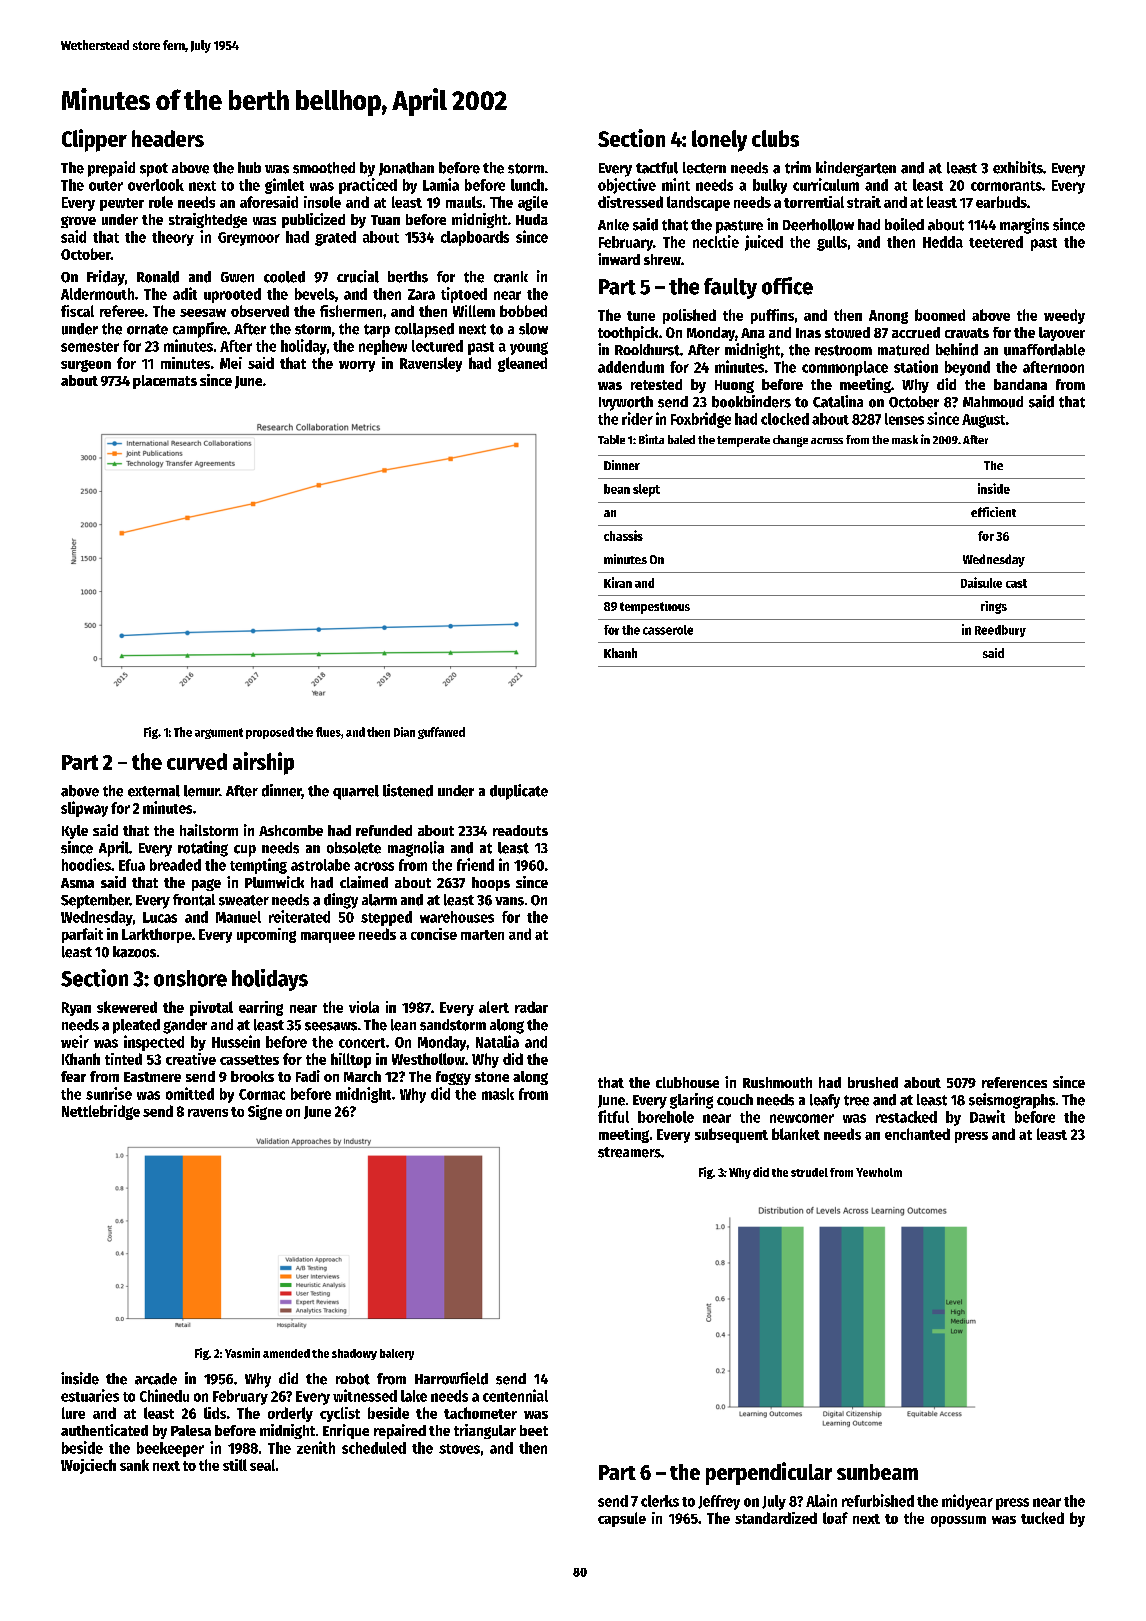 The height and width of the image is (1621, 1146). Describe the element at coordinates (261, 1008) in the image. I see `earring` at that location.
